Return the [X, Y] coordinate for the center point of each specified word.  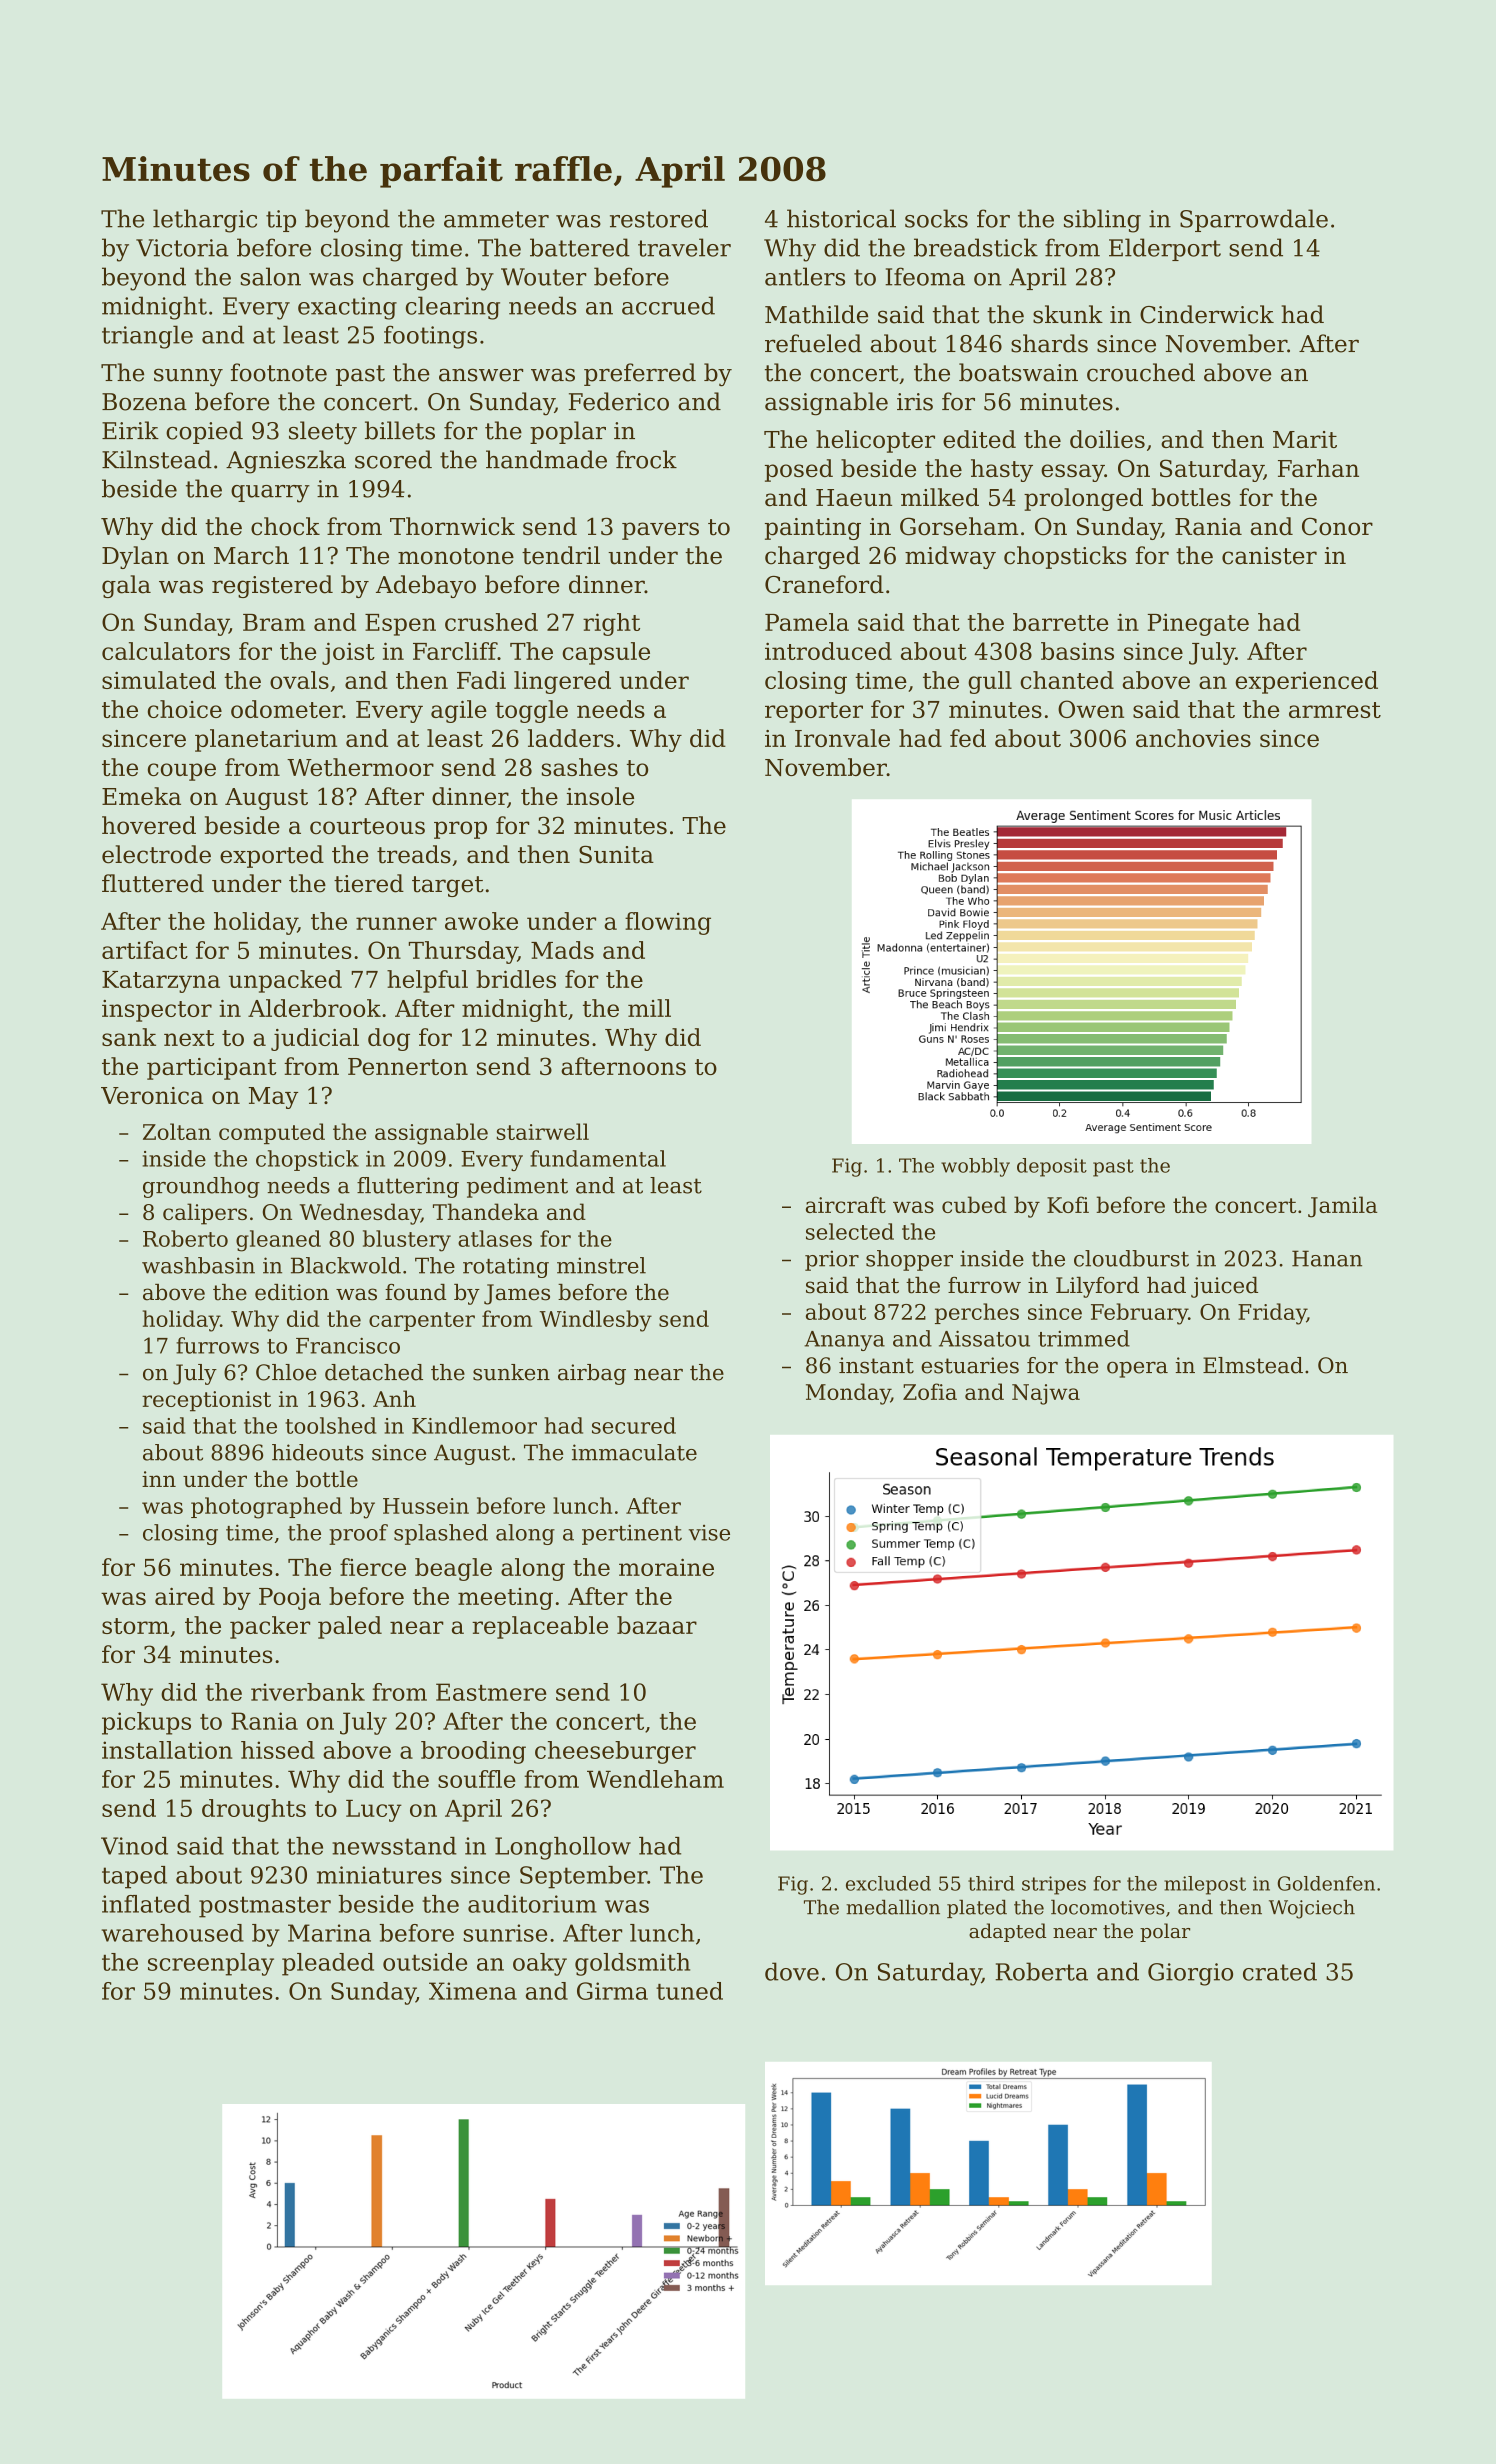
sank [129, 1037]
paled [350, 1627]
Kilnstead [157, 459]
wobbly [975, 1167]
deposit [1052, 1167]
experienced [1306, 682]
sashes [580, 767]
